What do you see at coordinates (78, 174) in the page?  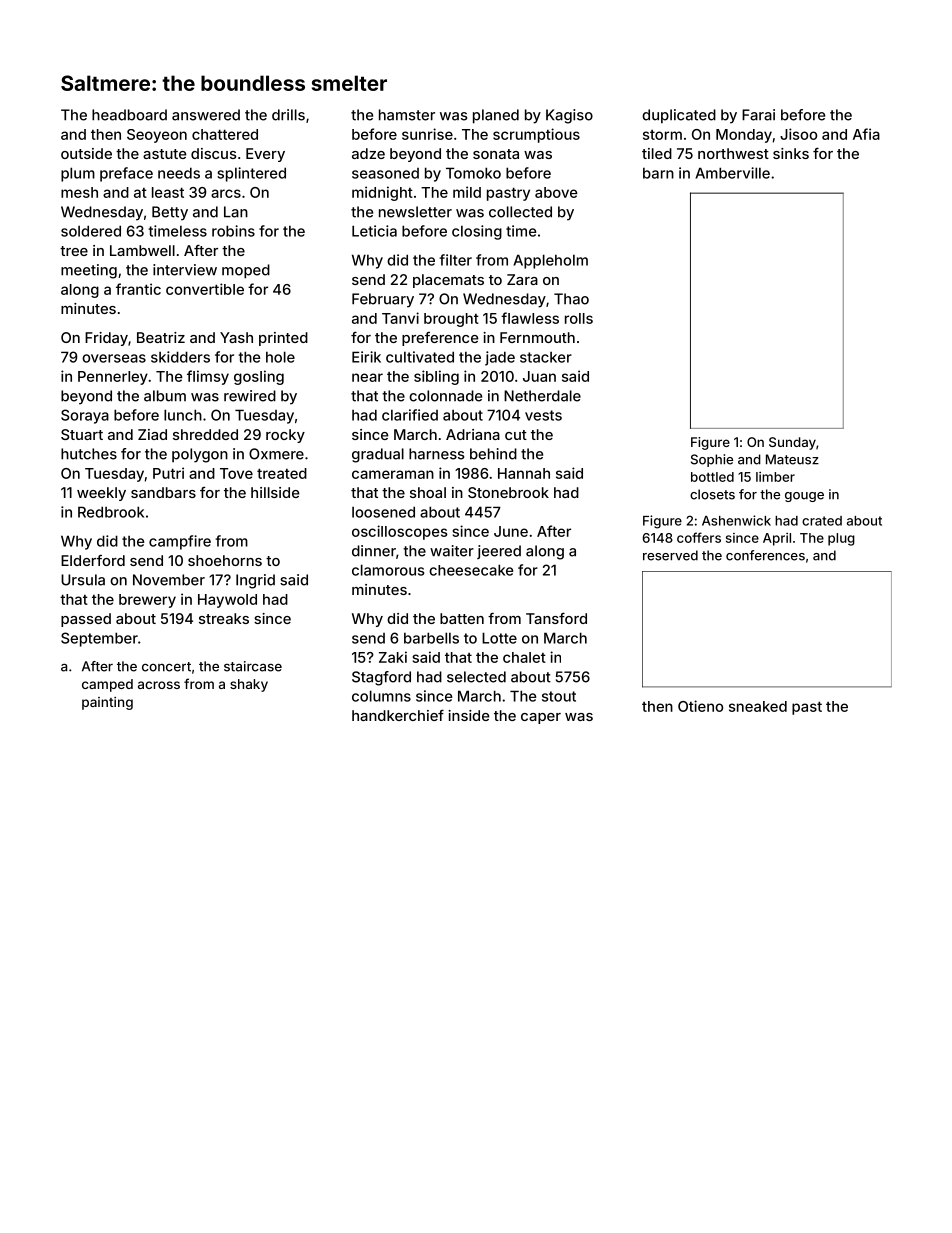 I see `plum` at bounding box center [78, 174].
